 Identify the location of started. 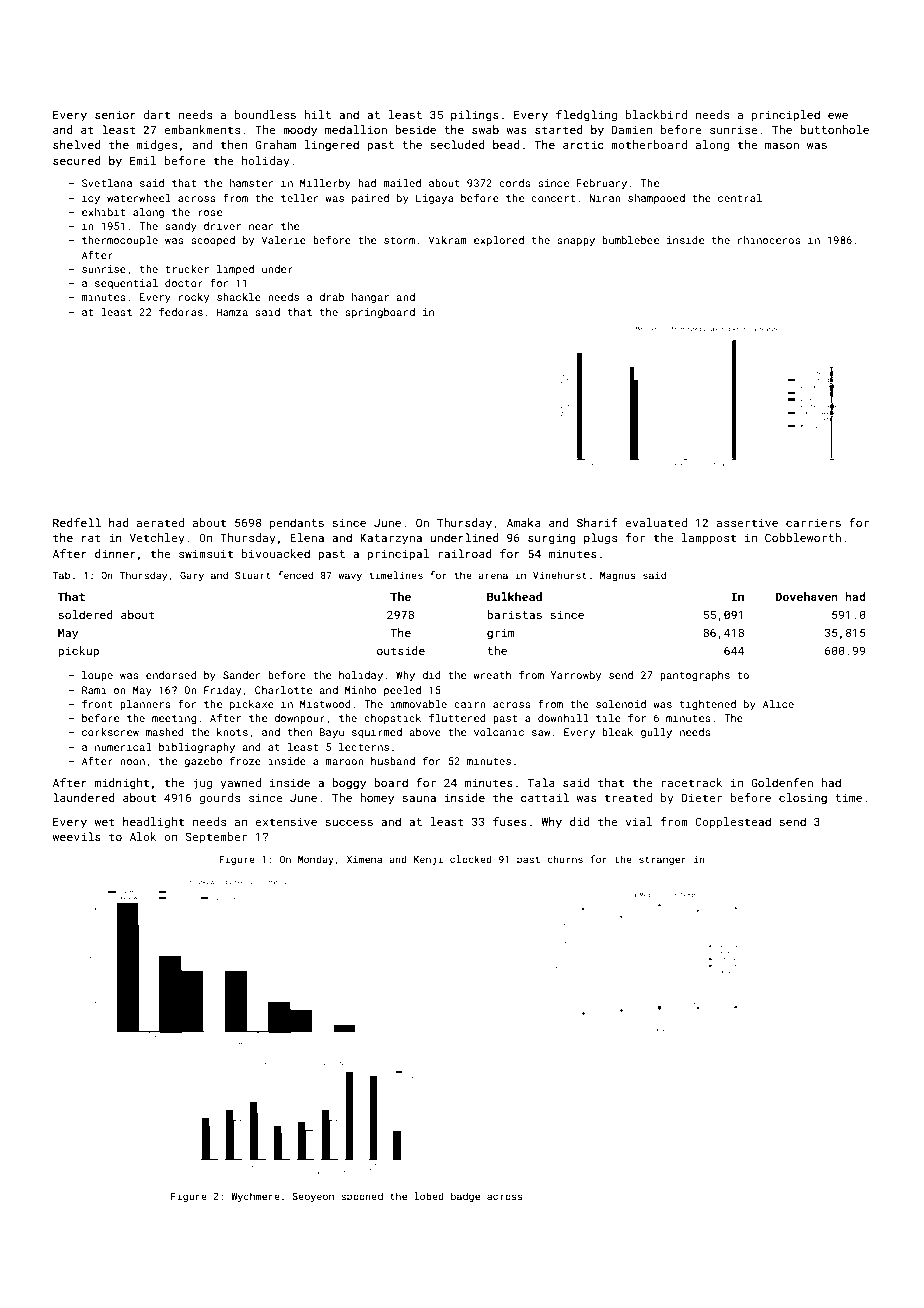
(559, 129).
